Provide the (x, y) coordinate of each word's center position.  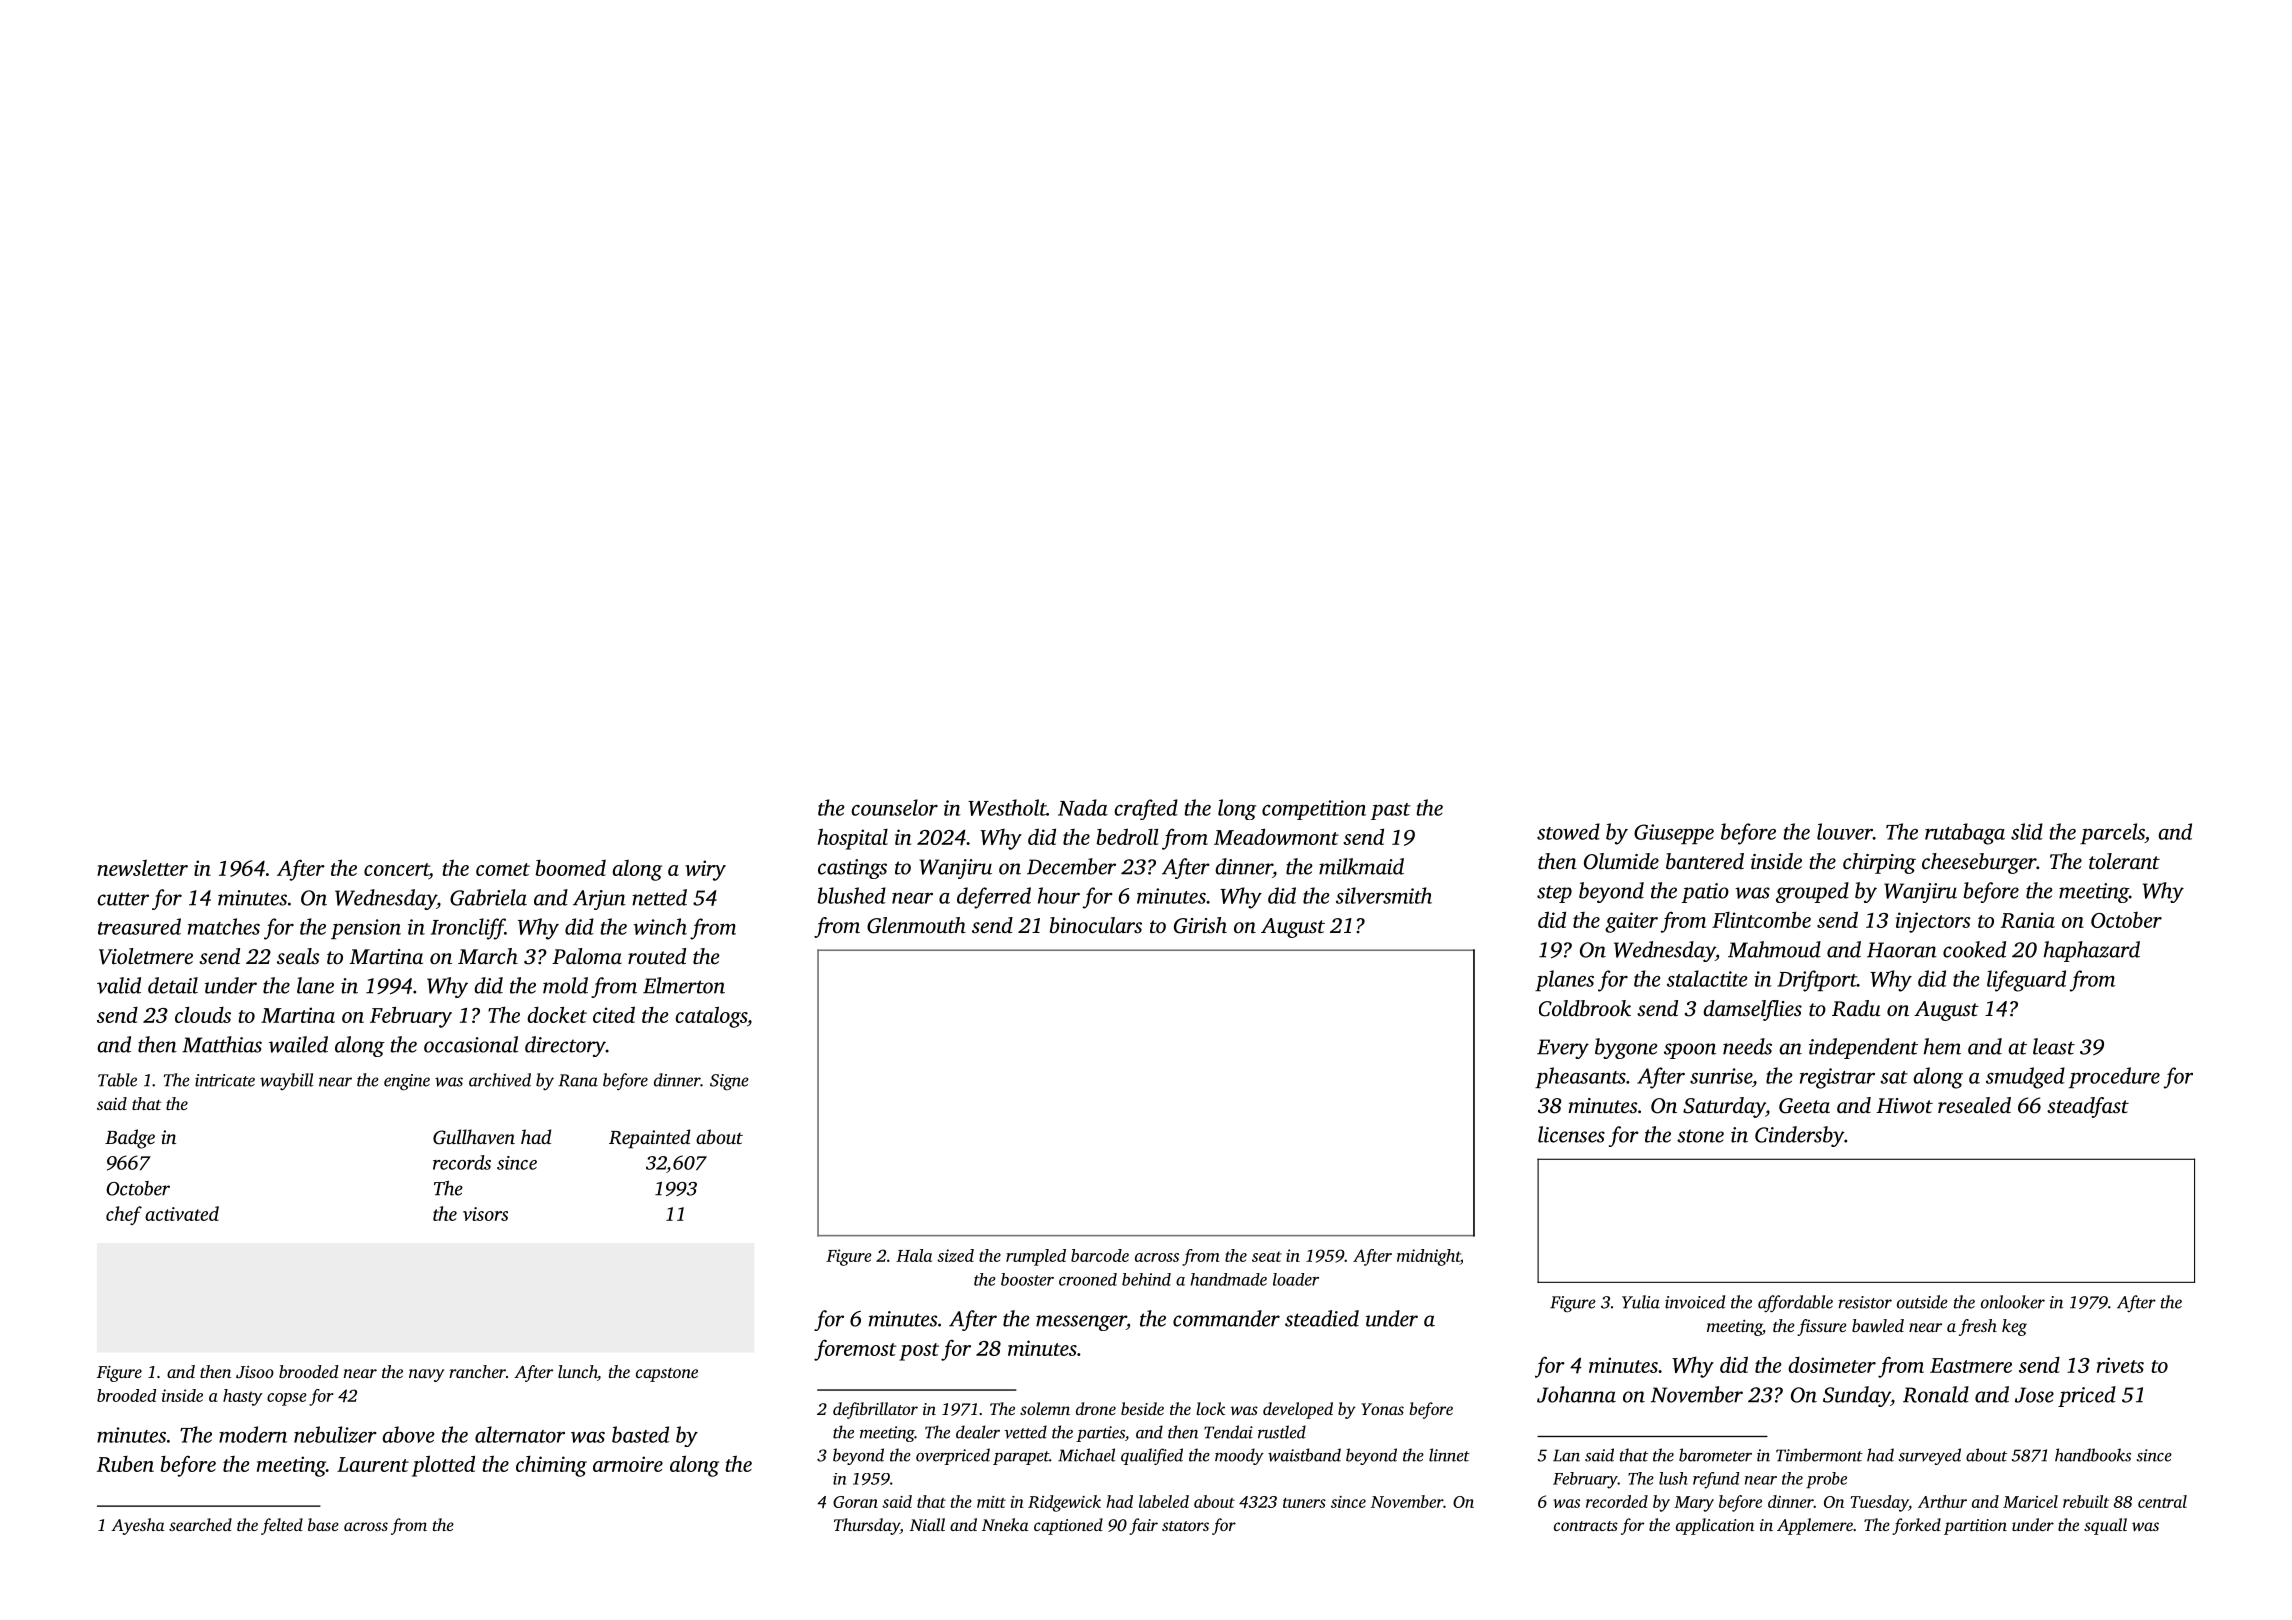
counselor (894, 807)
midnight (1428, 1257)
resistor (1865, 1302)
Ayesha (138, 1526)
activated (182, 1213)
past (1390, 811)
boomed (570, 868)
